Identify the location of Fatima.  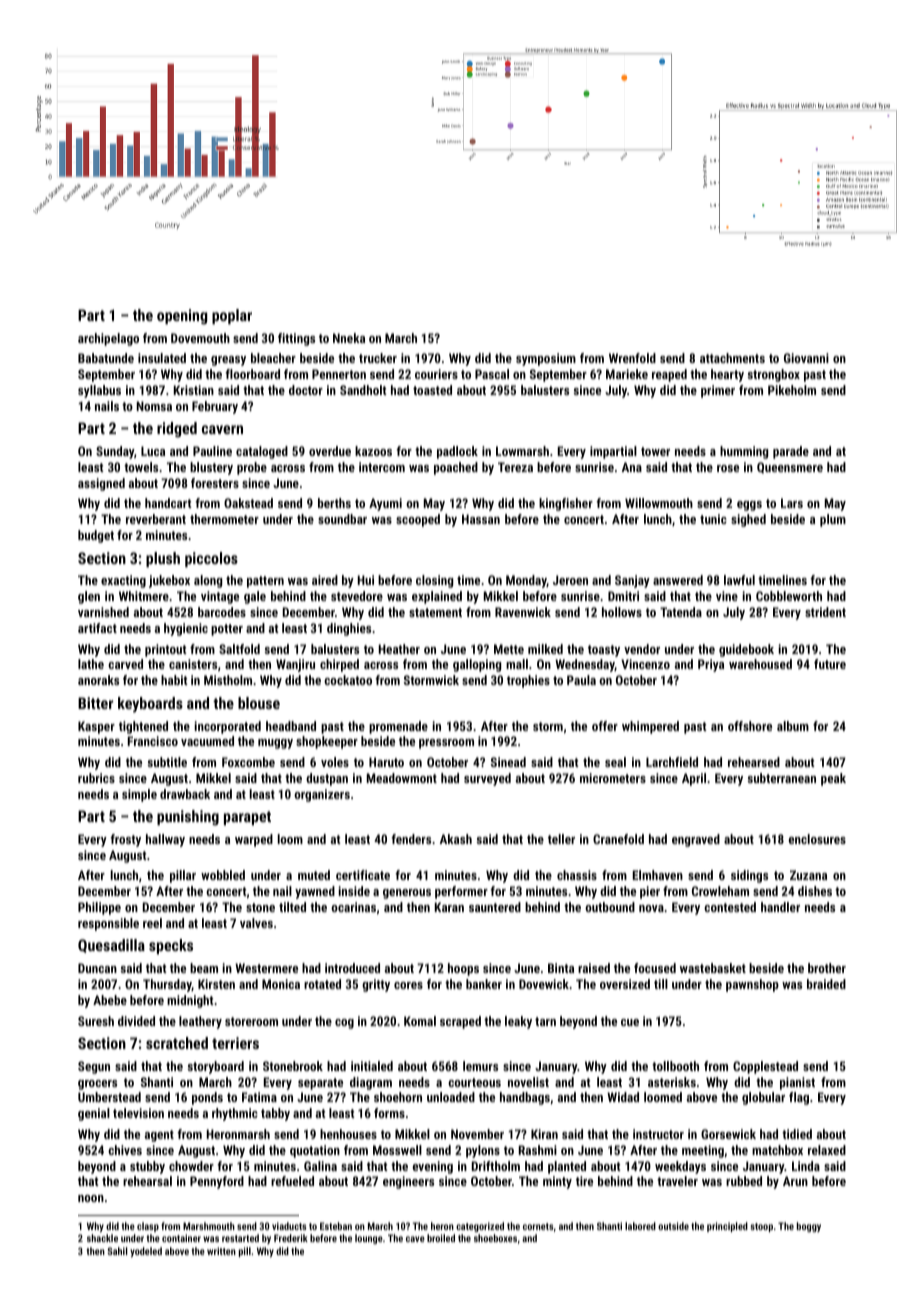
(259, 1097).
